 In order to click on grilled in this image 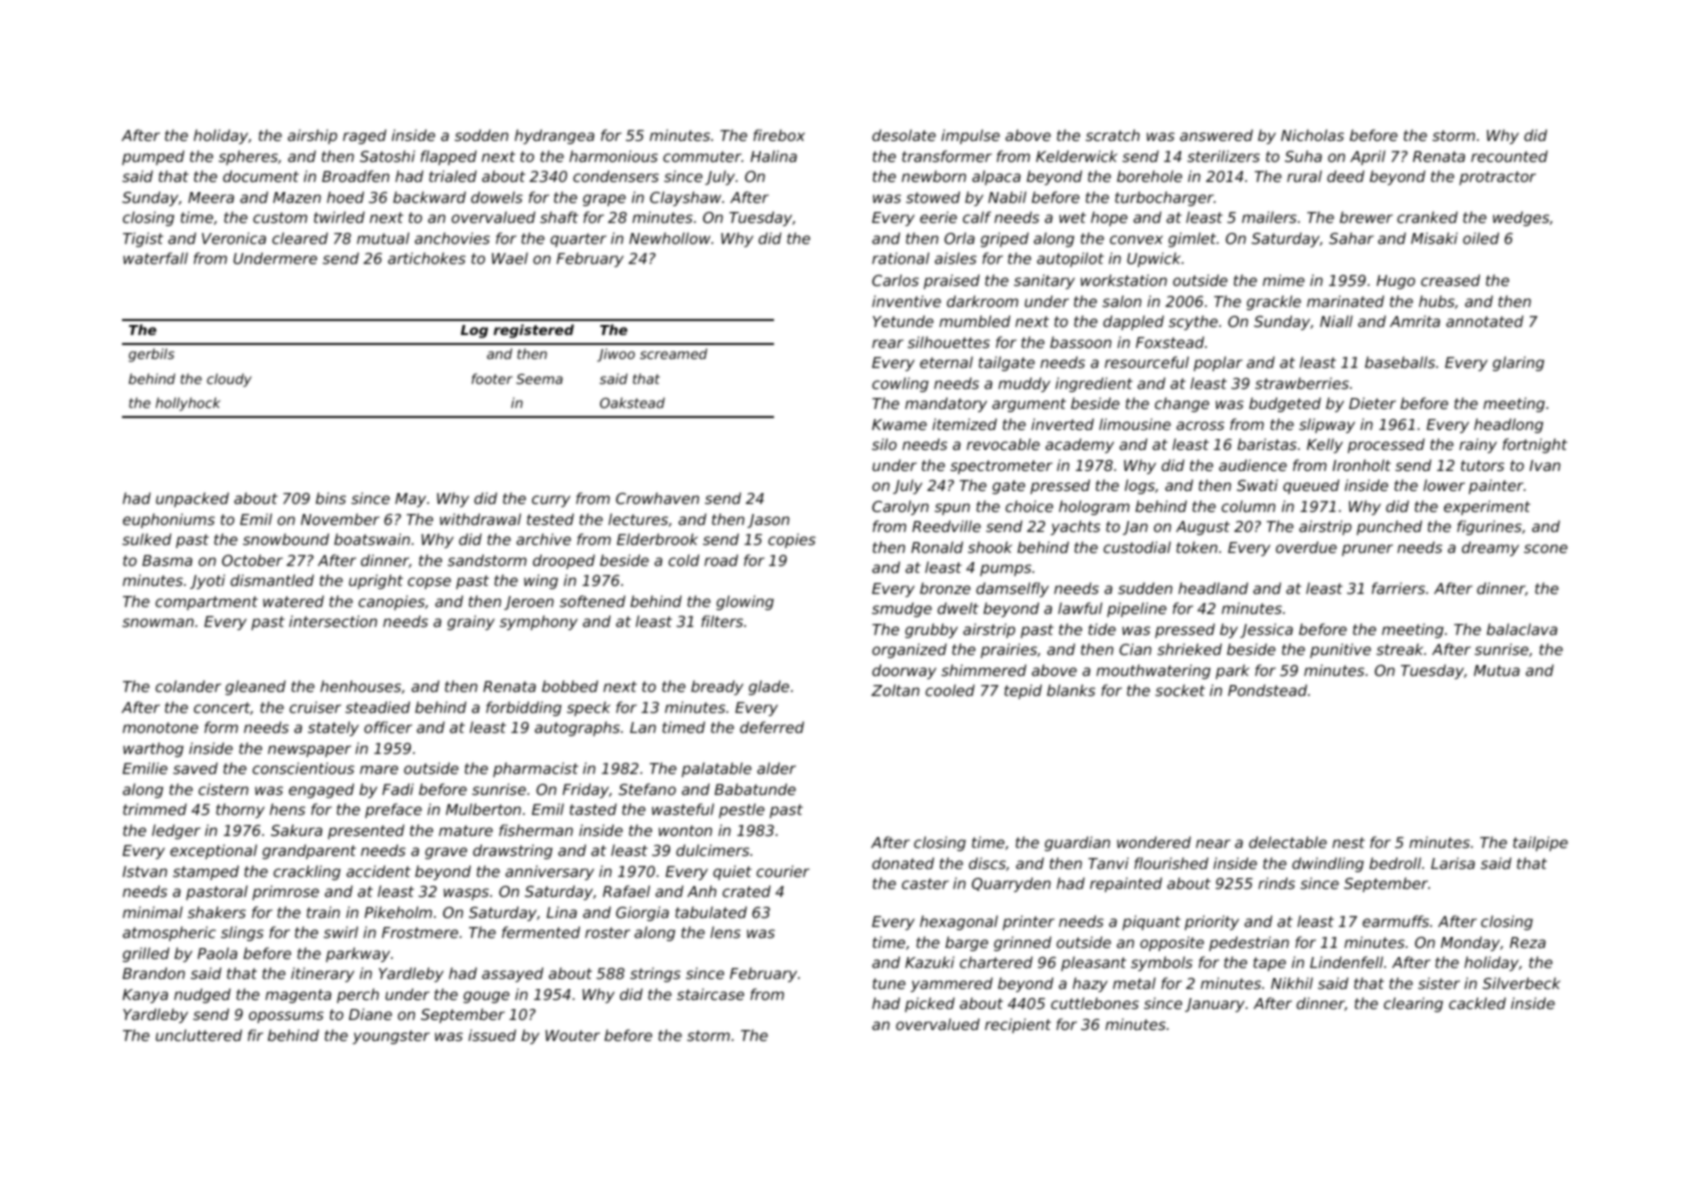, I will do `click(146, 954)`.
